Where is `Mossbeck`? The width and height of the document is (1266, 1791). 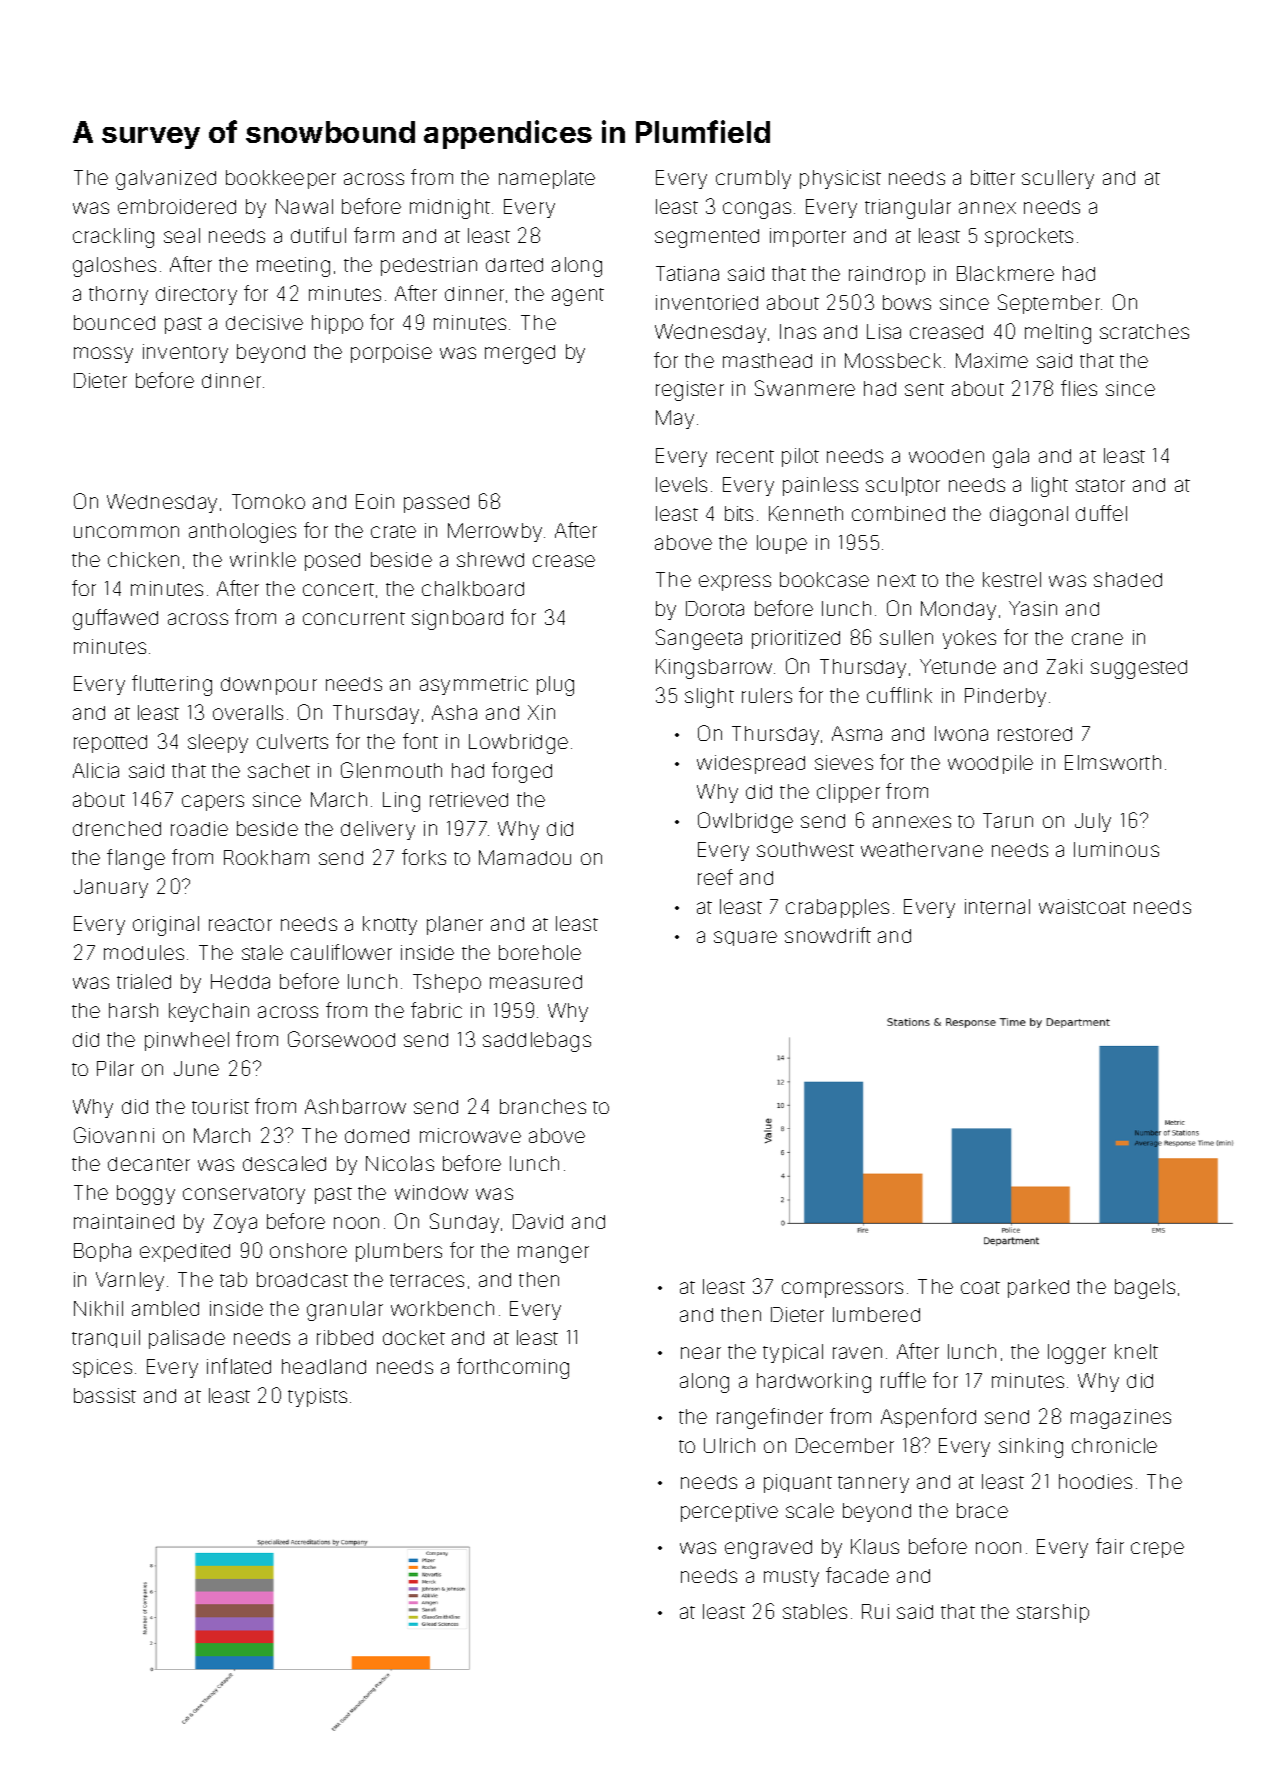
Mossbeck is located at coordinates (893, 360).
